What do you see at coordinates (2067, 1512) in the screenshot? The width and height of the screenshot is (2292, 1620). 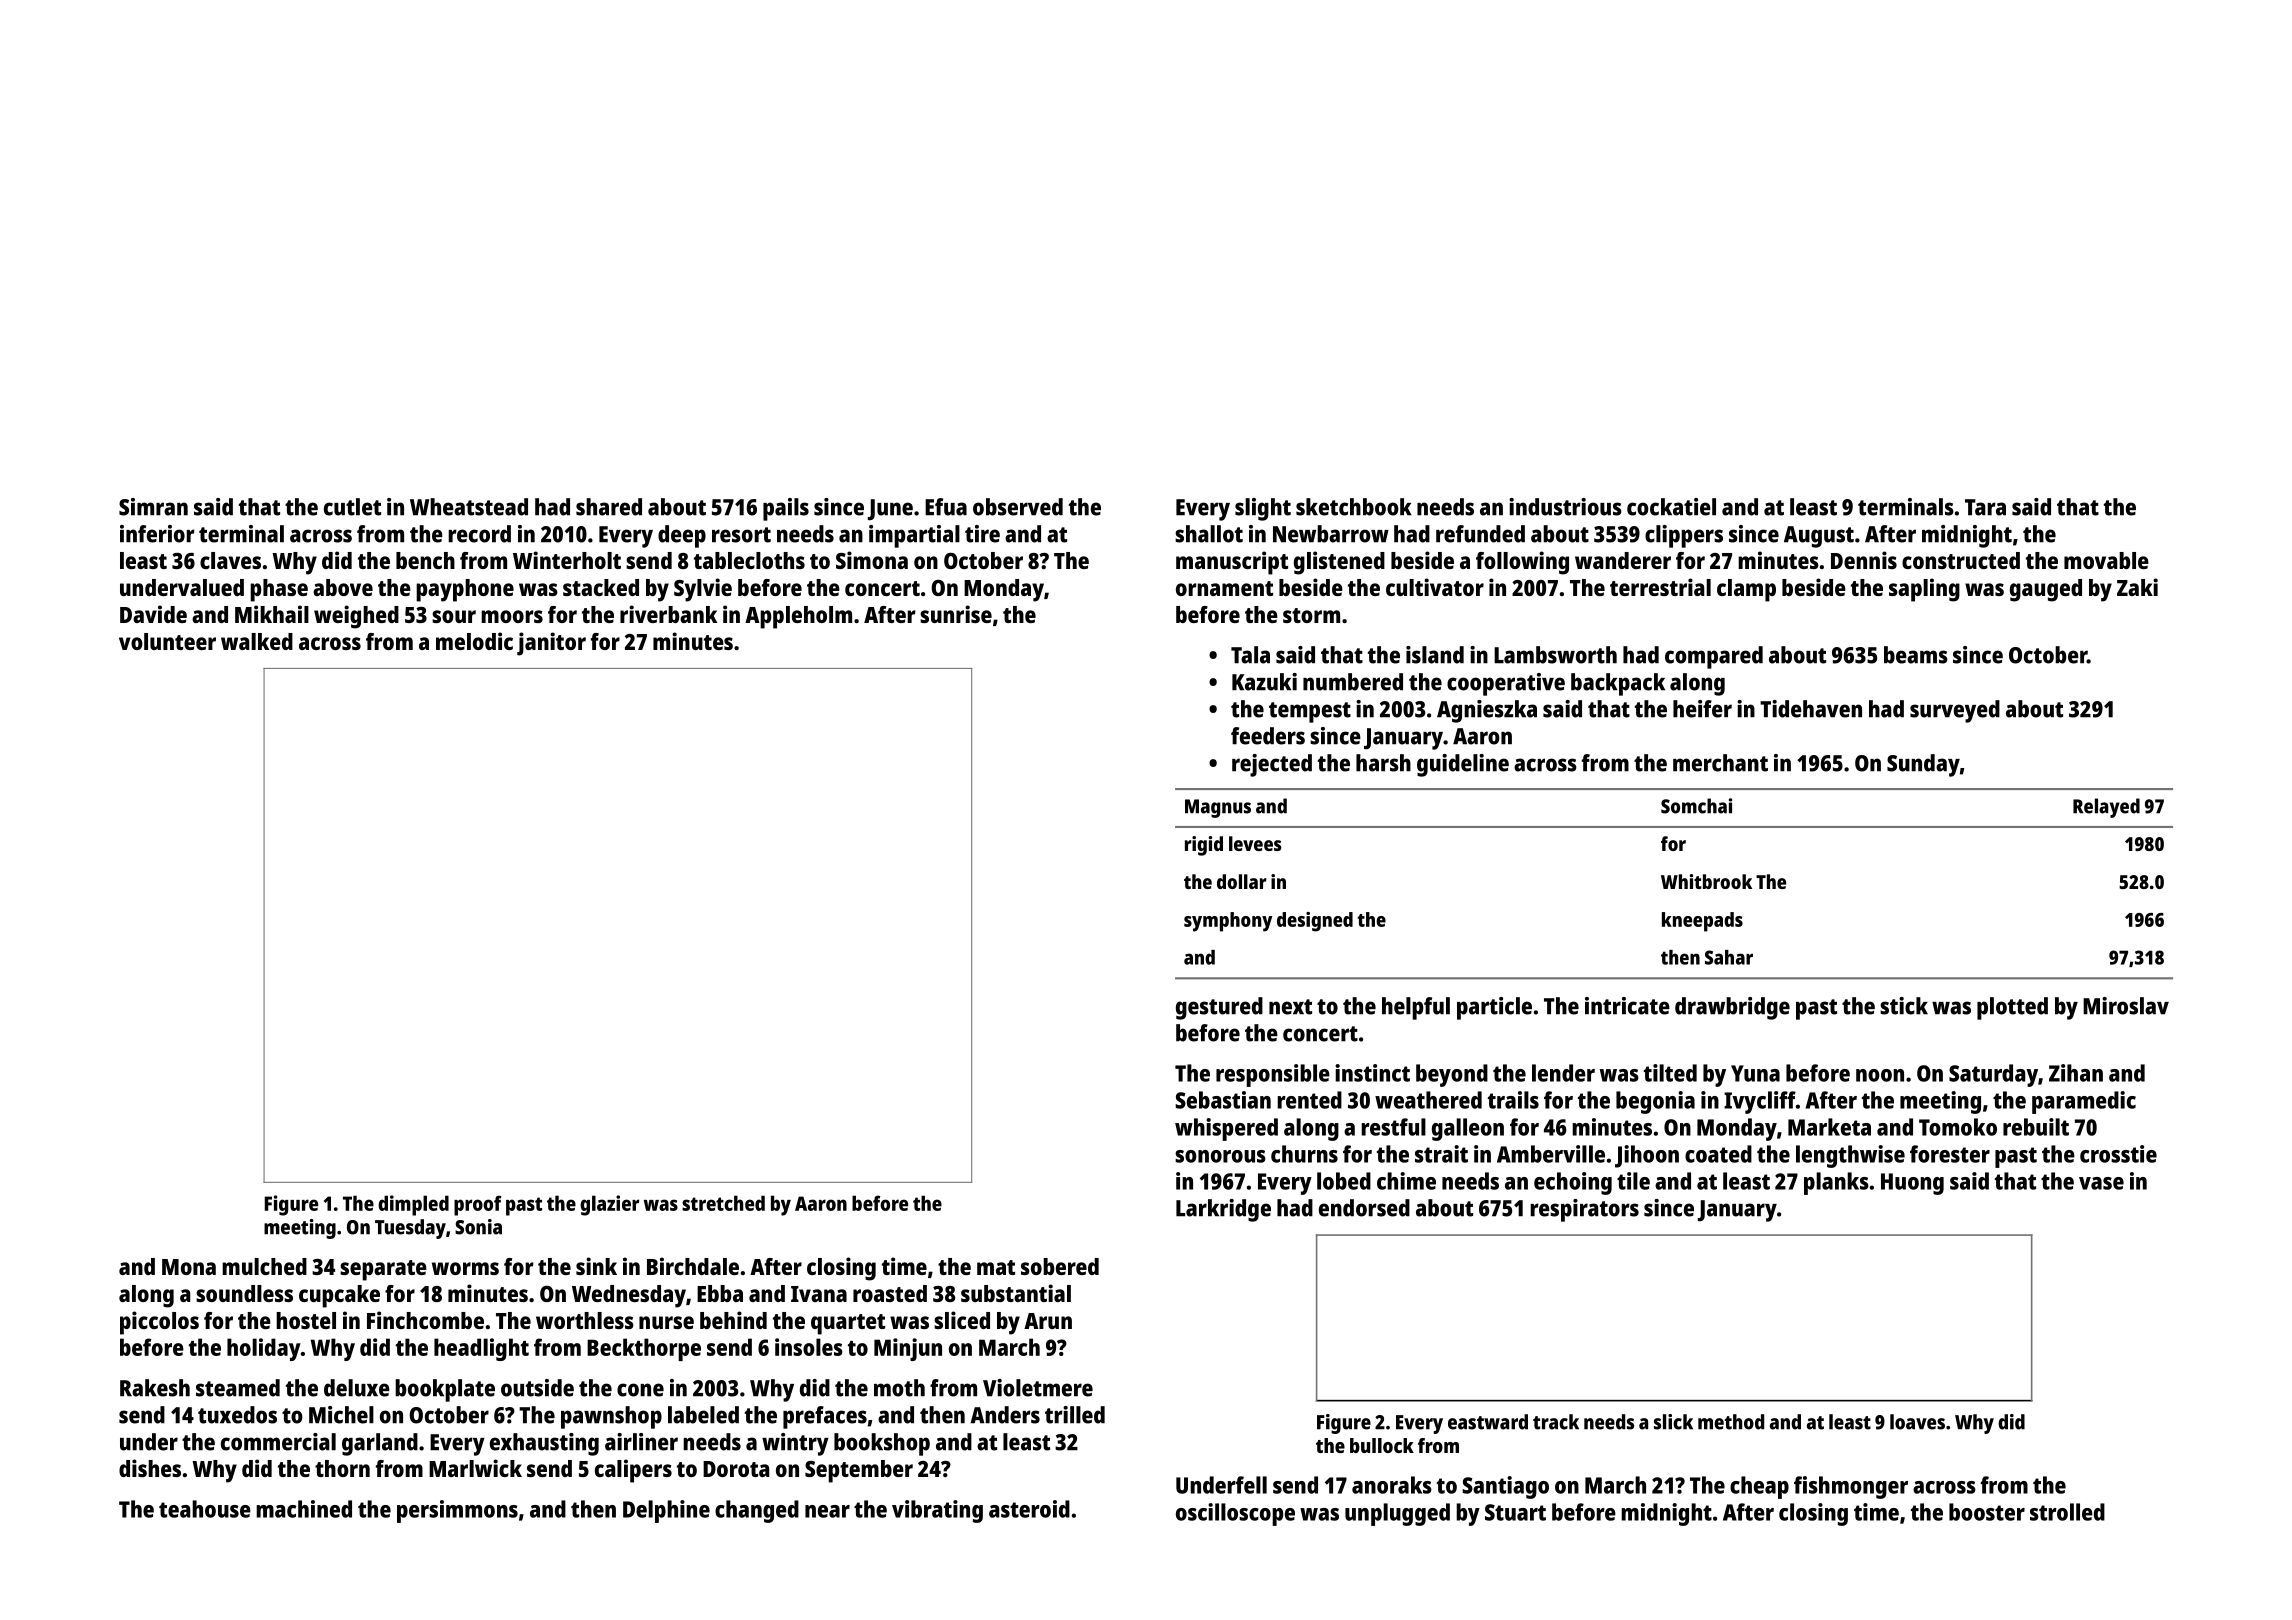 I see `strolled` at bounding box center [2067, 1512].
